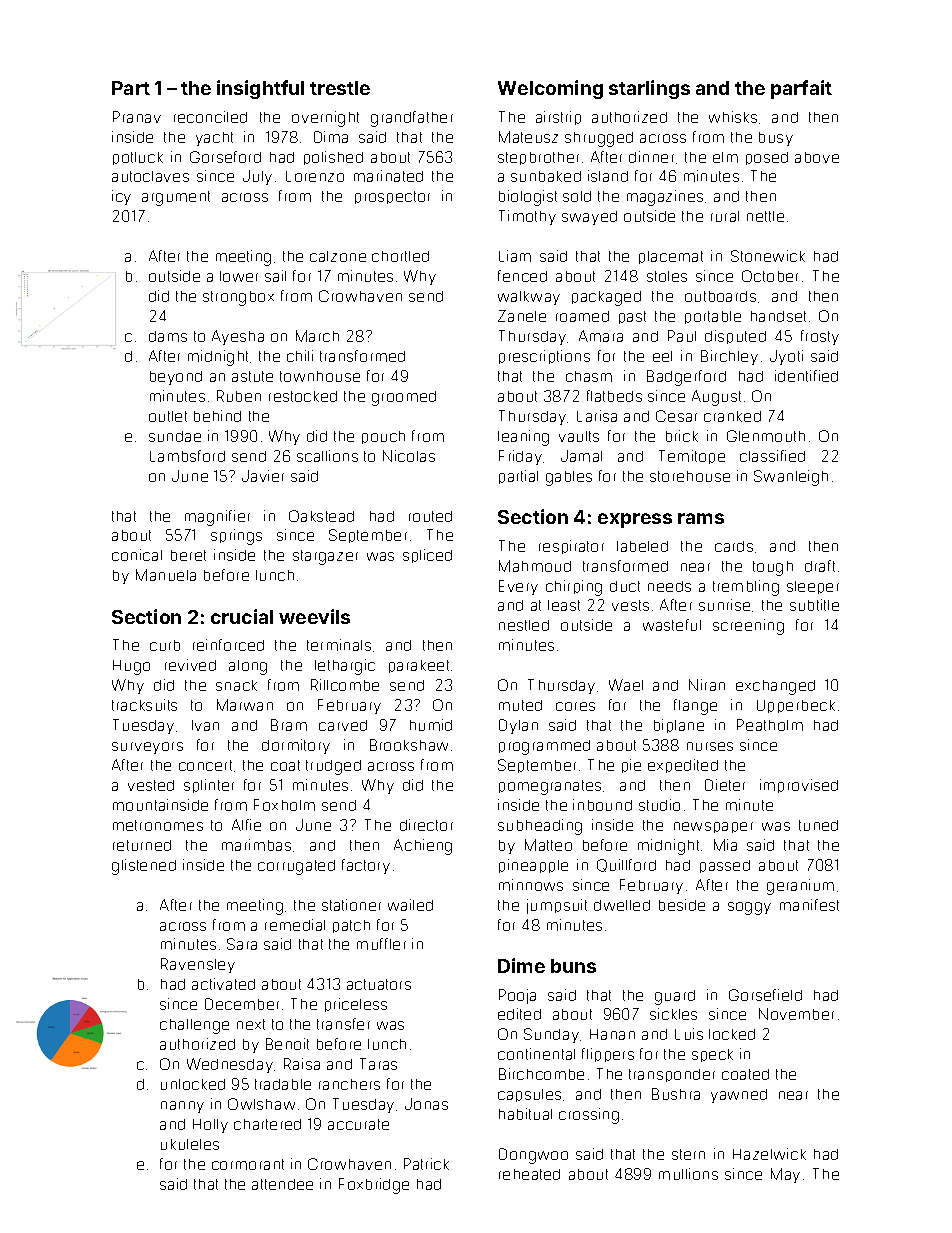 The image size is (952, 1233). I want to click on springs, so click(236, 537).
